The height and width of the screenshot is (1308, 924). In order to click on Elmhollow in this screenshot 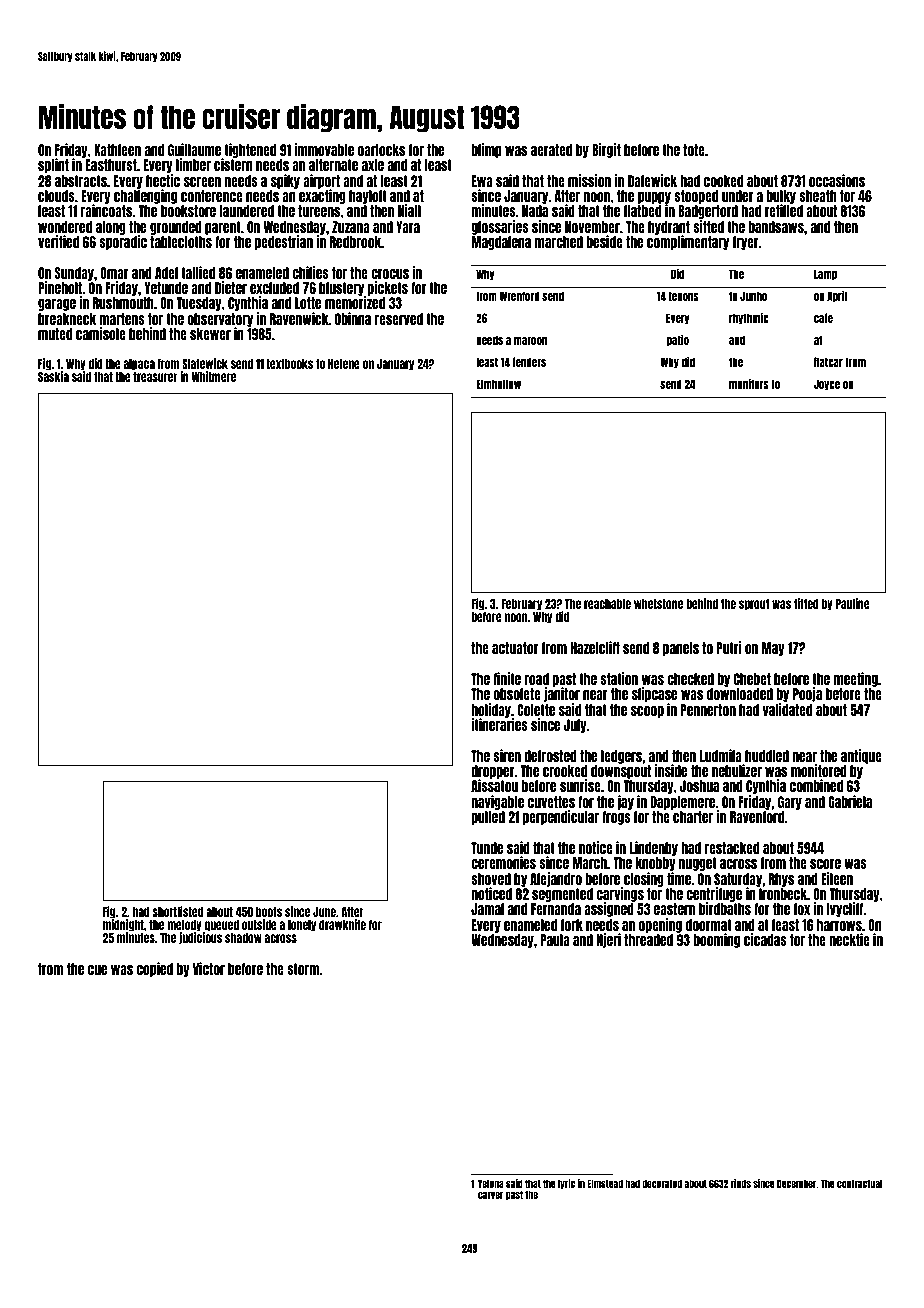, I will do `click(498, 384)`.
